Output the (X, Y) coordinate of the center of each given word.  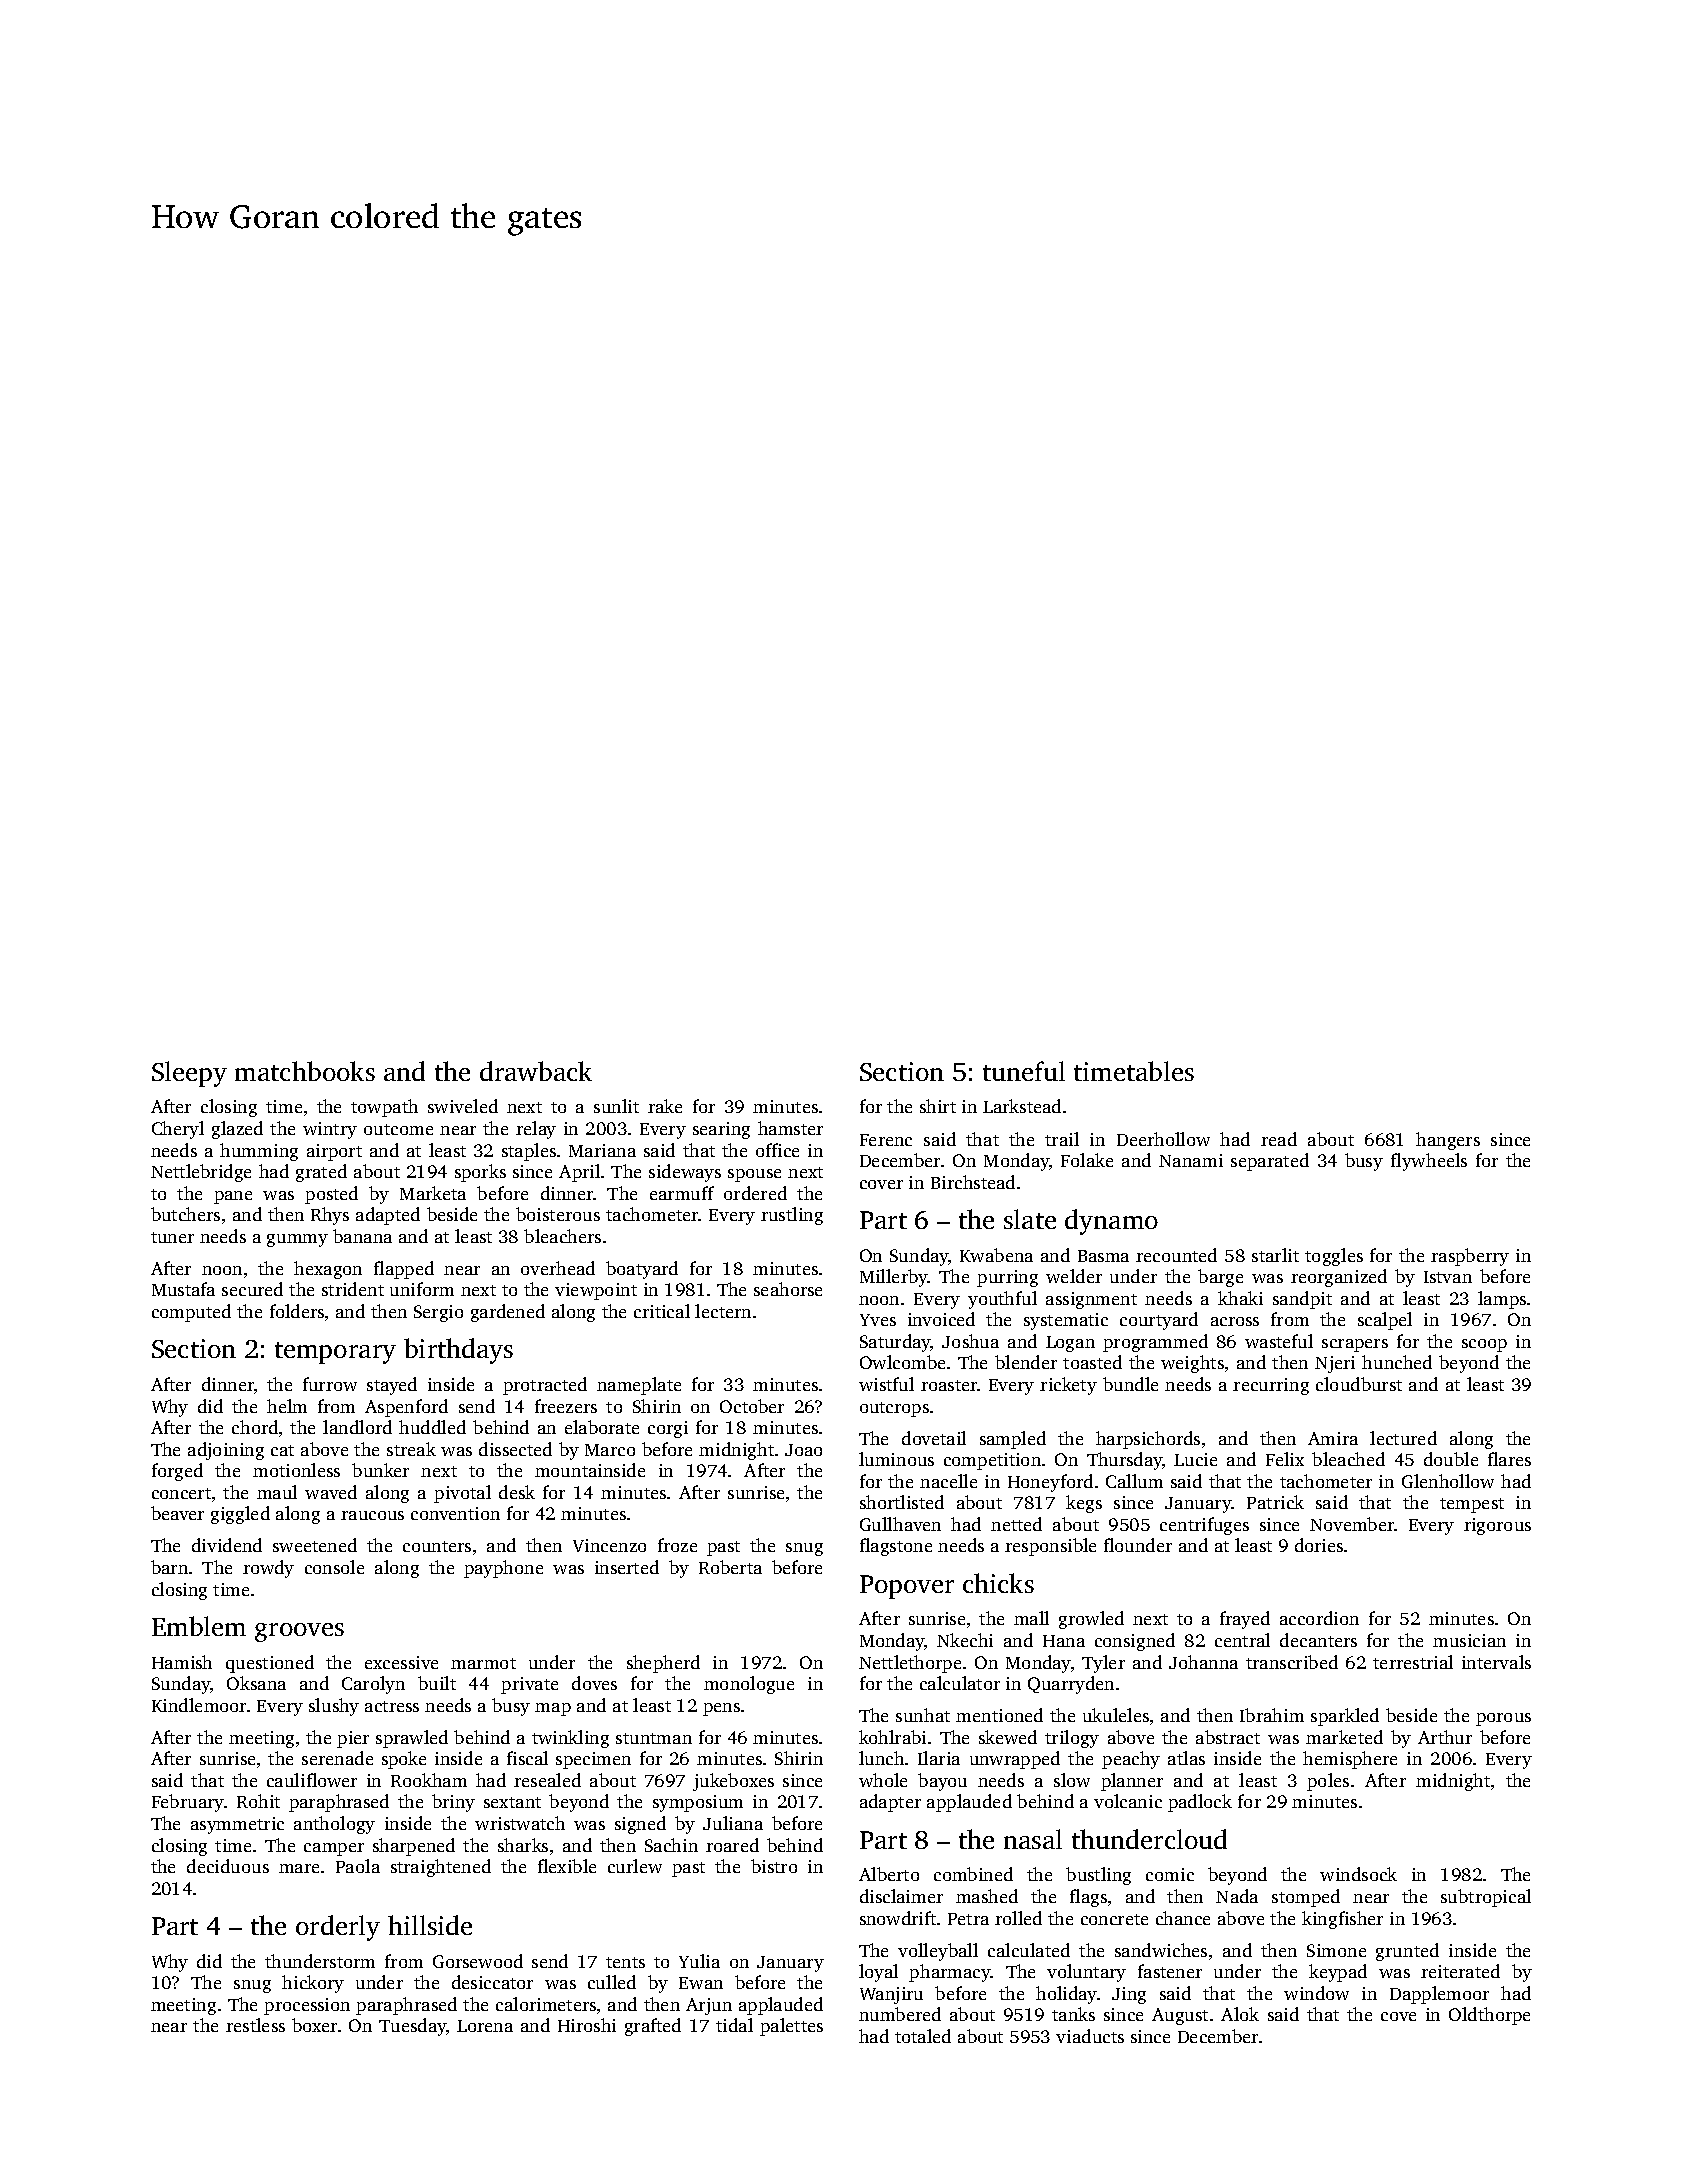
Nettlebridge (201, 1173)
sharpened (414, 1847)
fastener (1170, 1971)
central (1242, 1640)
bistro (774, 1866)
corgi (668, 1429)
